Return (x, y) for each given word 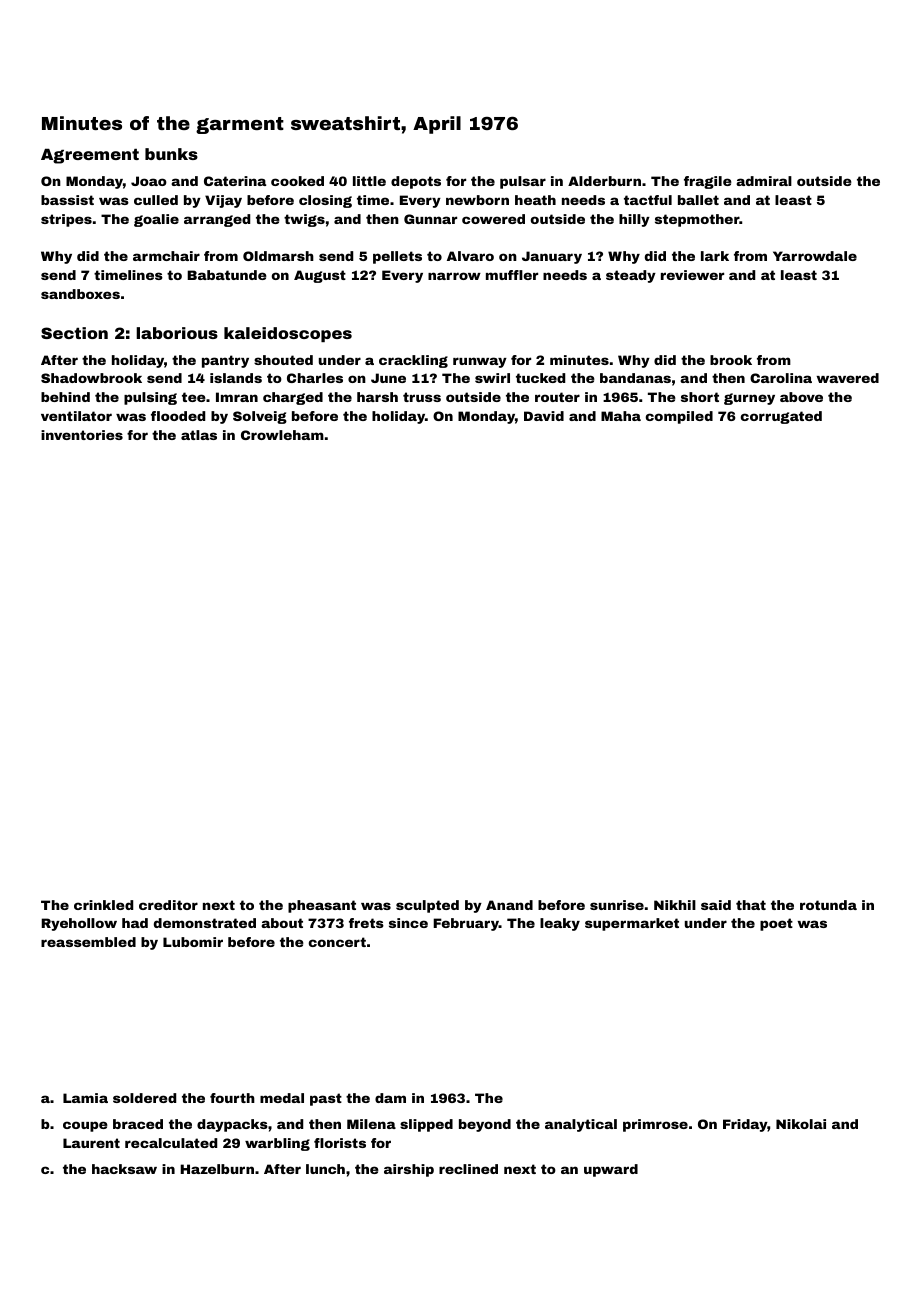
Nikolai (801, 1124)
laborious (177, 333)
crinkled (103, 905)
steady (631, 276)
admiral (764, 181)
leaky (560, 924)
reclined (468, 1169)
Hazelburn (217, 1169)
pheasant (322, 906)
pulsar (523, 182)
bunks (171, 154)
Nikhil (675, 905)
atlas (199, 435)
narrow (454, 276)
